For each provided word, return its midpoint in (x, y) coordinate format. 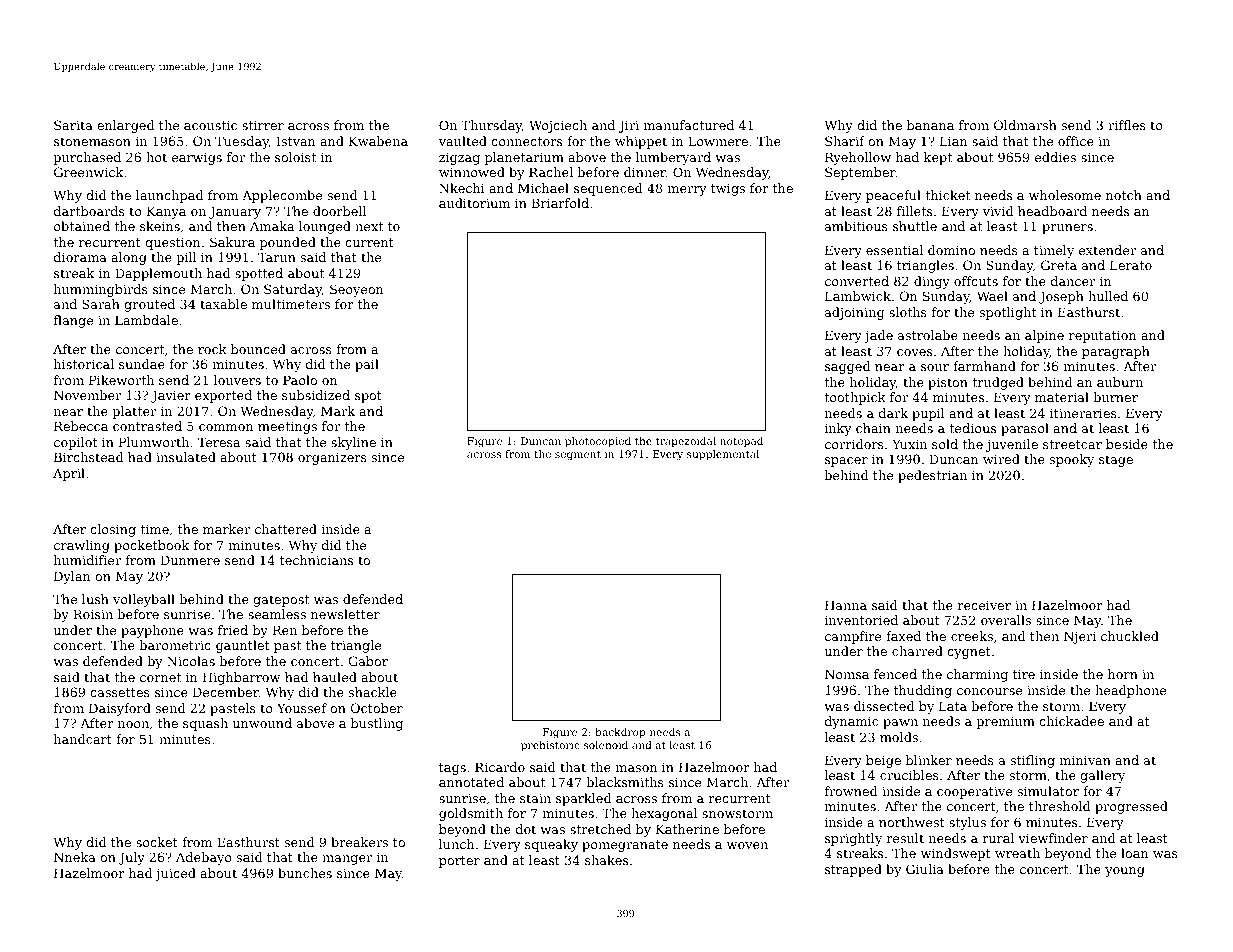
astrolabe (928, 335)
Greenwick (88, 172)
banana (930, 125)
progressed (1131, 807)
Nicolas (191, 661)
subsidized (316, 395)
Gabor (368, 661)
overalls (1006, 620)
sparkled (583, 799)
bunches (305, 873)
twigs (728, 189)
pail (367, 365)
